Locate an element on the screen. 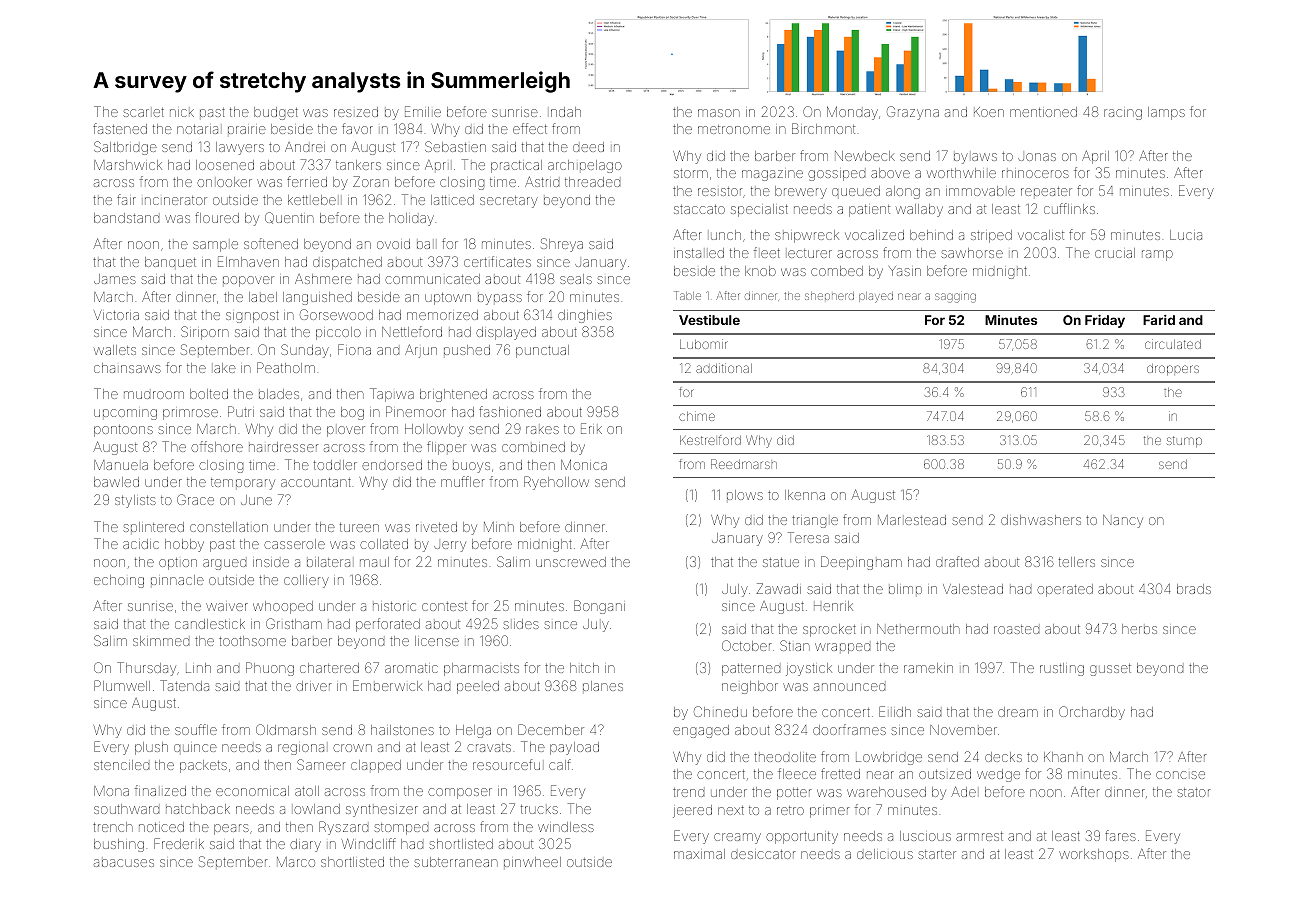 Image resolution: width=1308 pixels, height=924 pixels. Gristham is located at coordinates (294, 623).
